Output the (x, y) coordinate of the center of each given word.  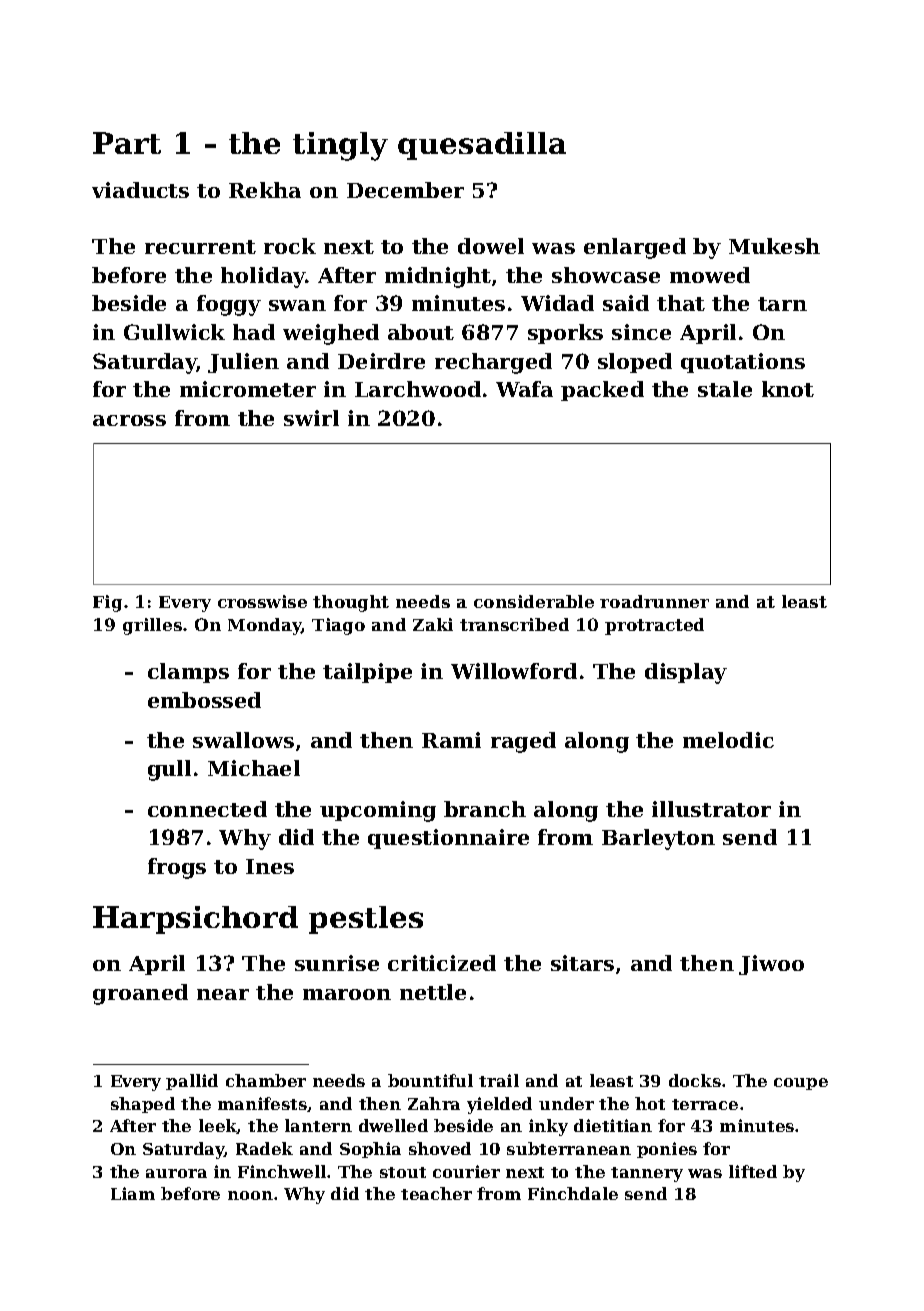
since (641, 332)
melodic (728, 740)
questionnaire (448, 839)
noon (250, 1195)
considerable (534, 601)
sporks (565, 334)
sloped (635, 363)
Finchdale (573, 1193)
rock (290, 246)
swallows (243, 740)
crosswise (262, 601)
